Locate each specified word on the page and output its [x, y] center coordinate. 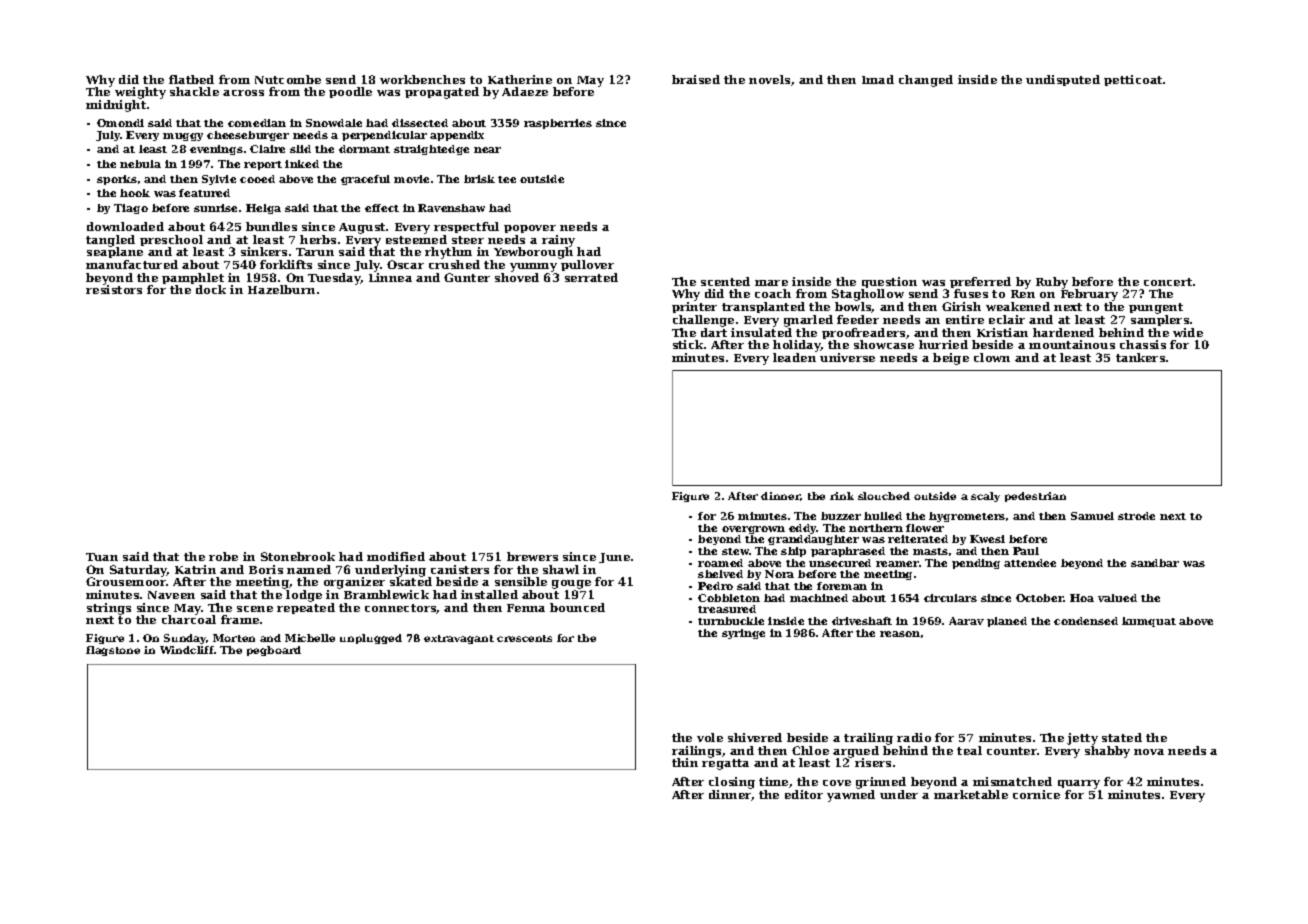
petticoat [1133, 80]
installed [489, 594]
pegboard [274, 651]
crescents [524, 638]
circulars [950, 598]
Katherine [520, 79]
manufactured [132, 264]
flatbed [191, 79]
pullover [587, 265]
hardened [1063, 332]
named [309, 569]
